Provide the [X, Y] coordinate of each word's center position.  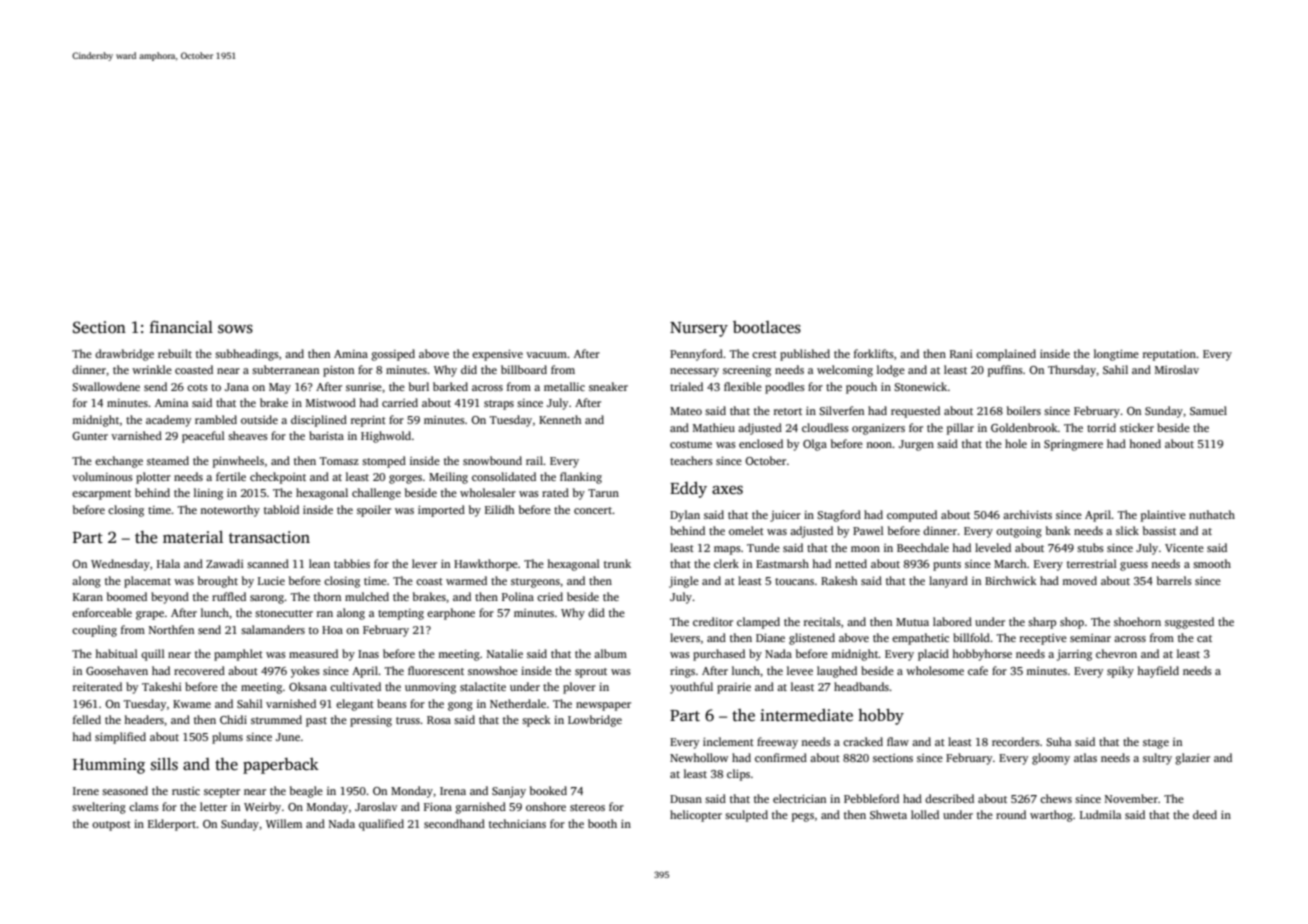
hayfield [1158, 672]
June [288, 737]
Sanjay [509, 792]
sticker [1137, 427]
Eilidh [500, 509]
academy [169, 421]
